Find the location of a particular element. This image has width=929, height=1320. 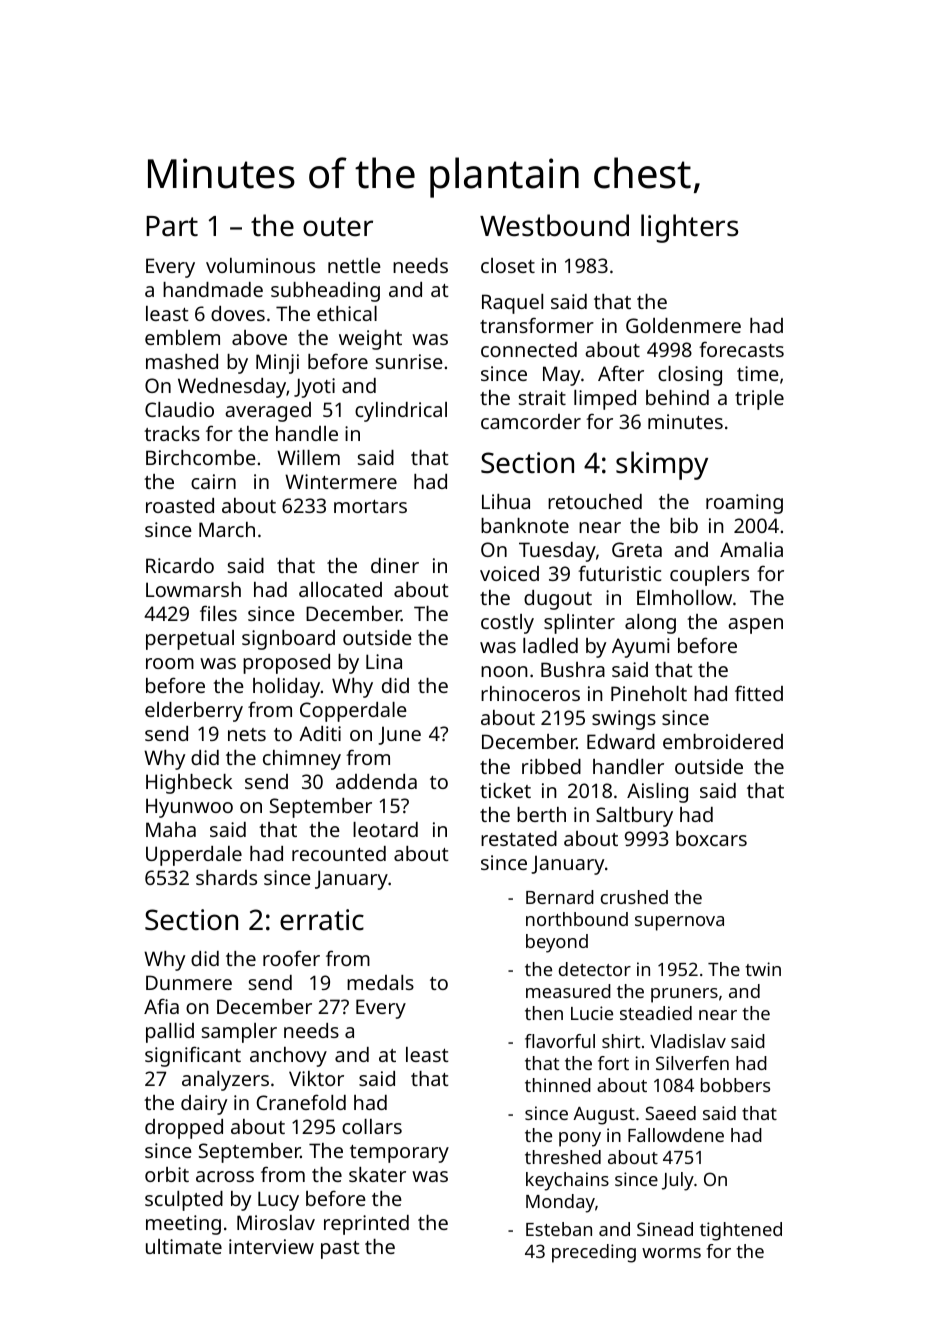

couplers is located at coordinates (709, 576).
